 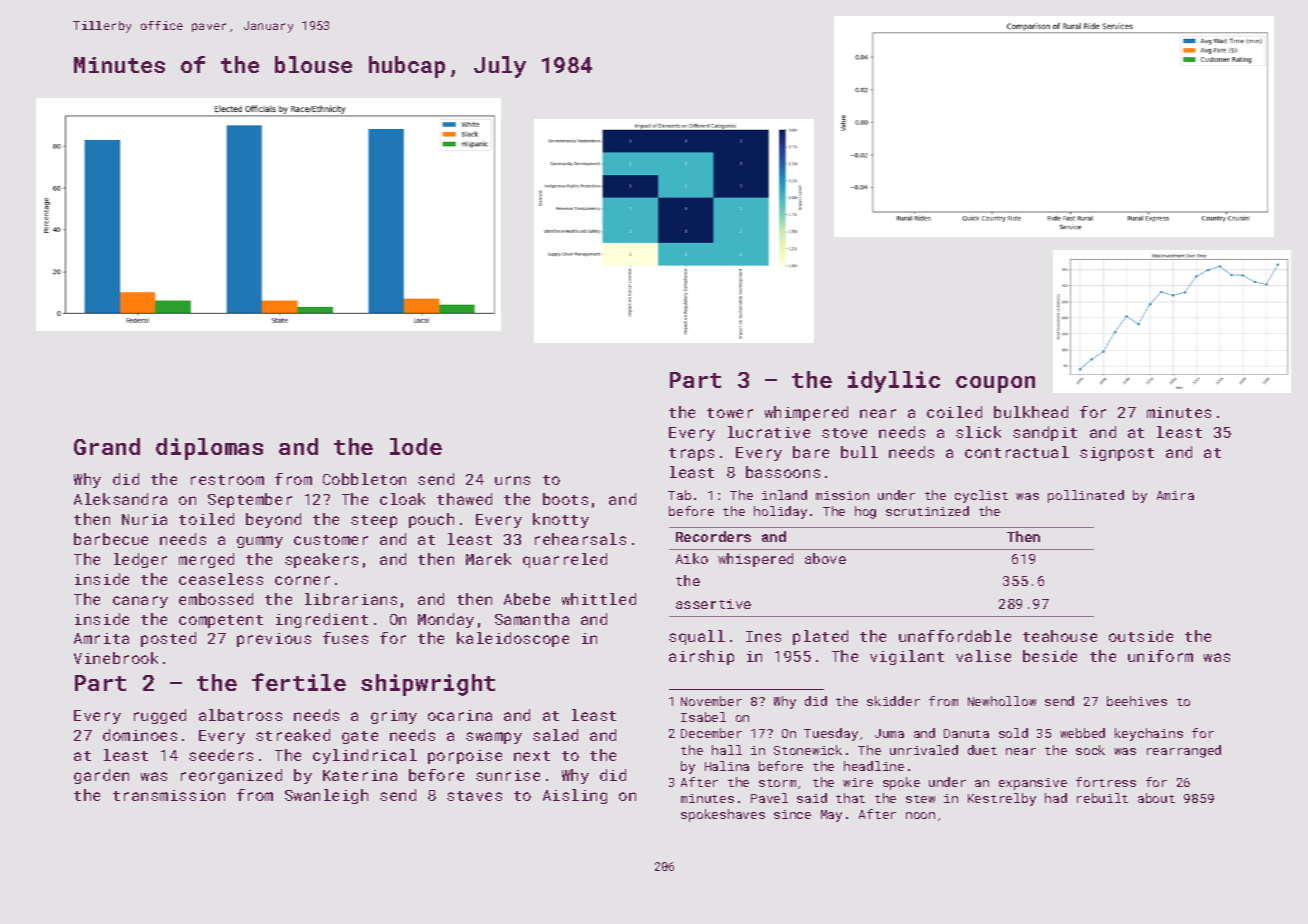 I want to click on seeders, so click(x=221, y=755).
